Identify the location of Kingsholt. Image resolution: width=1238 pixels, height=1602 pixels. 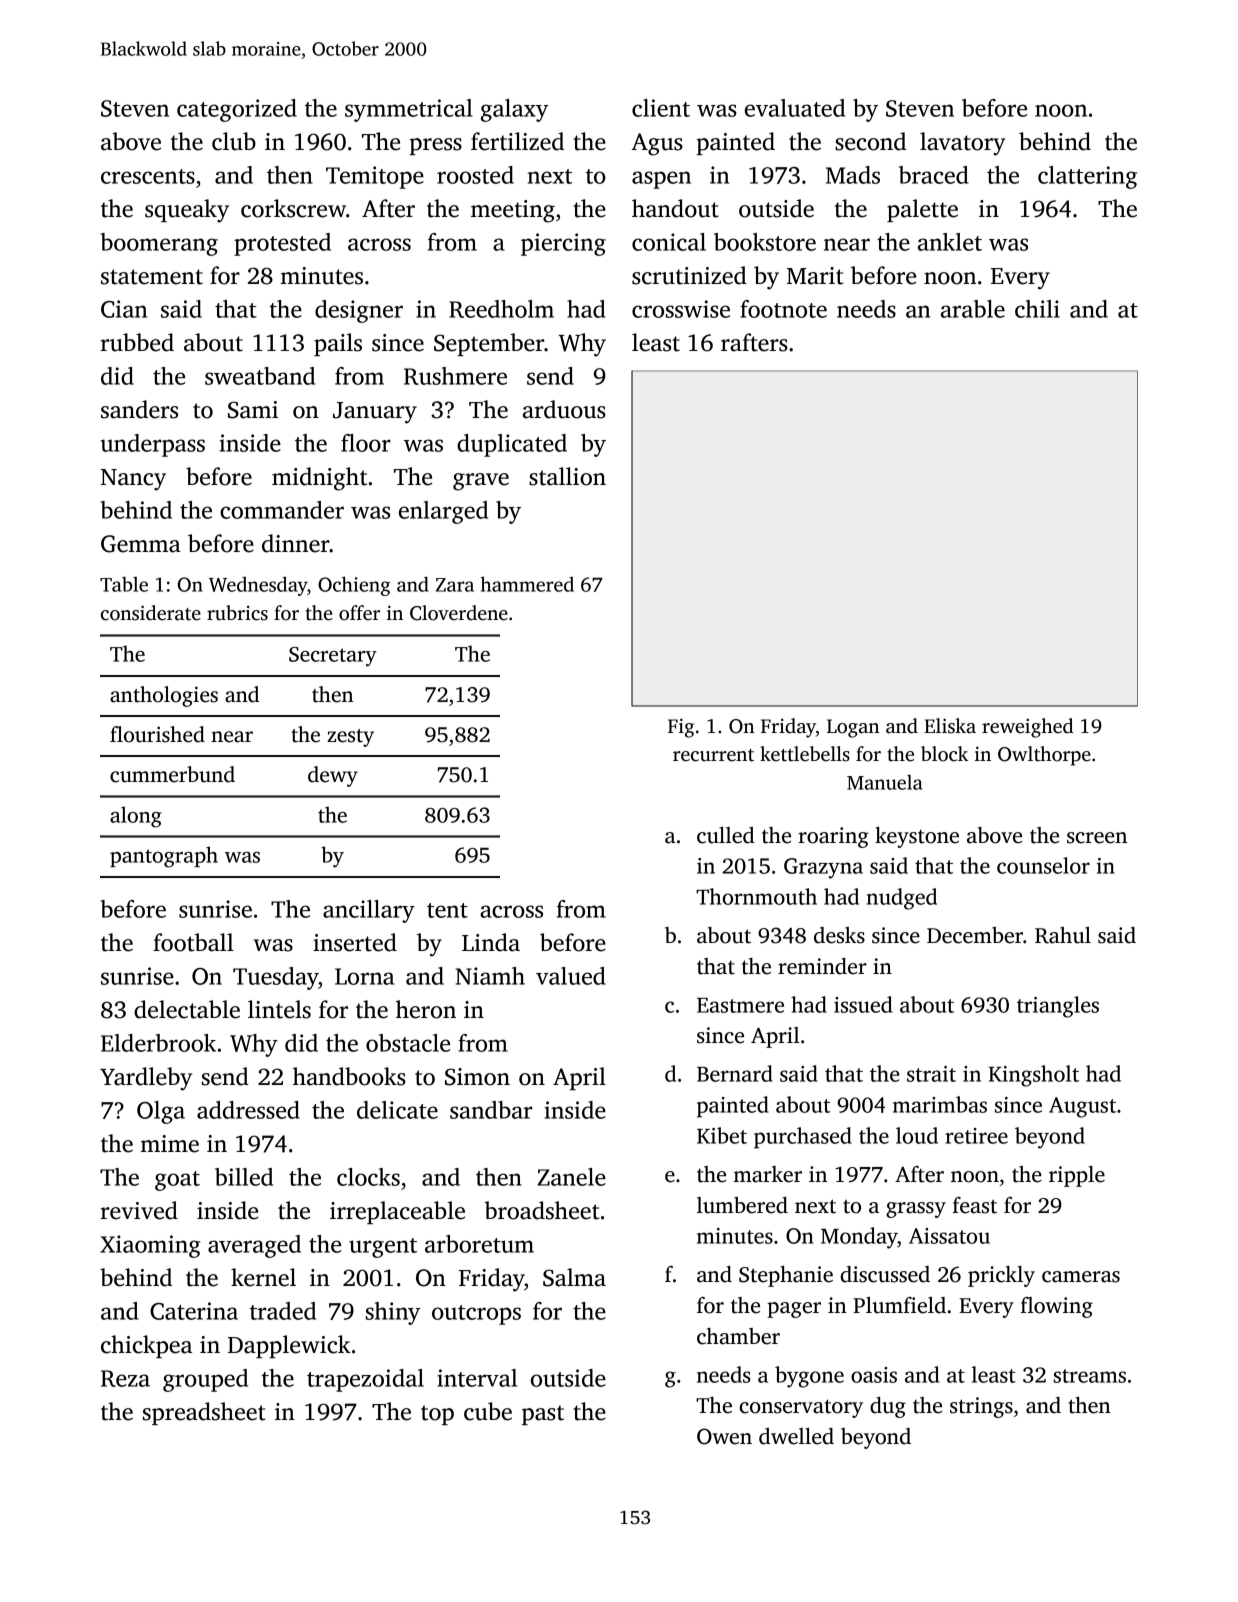
(1034, 1076).
